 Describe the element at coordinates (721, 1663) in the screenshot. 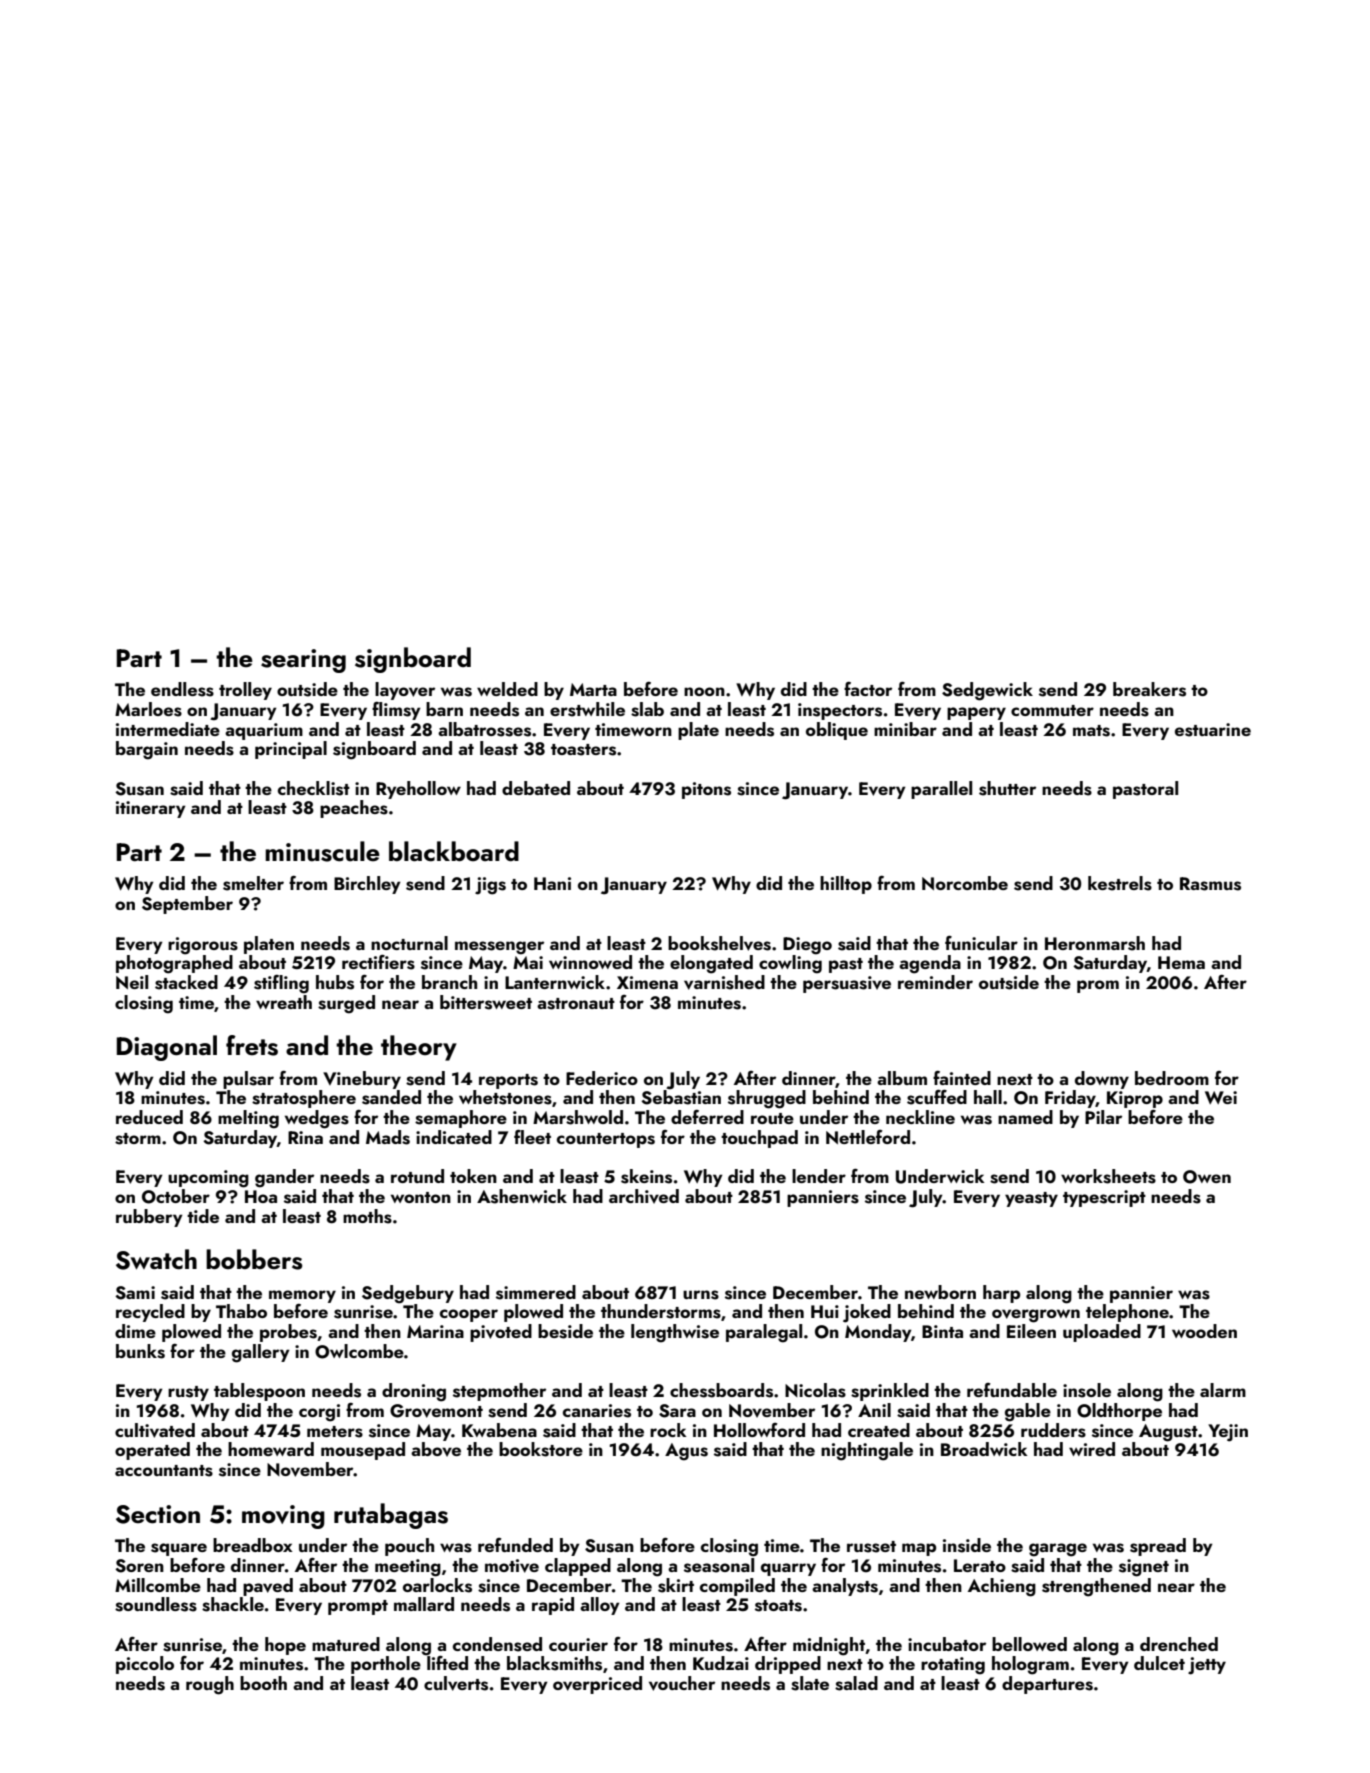

I see `Kudzai` at that location.
